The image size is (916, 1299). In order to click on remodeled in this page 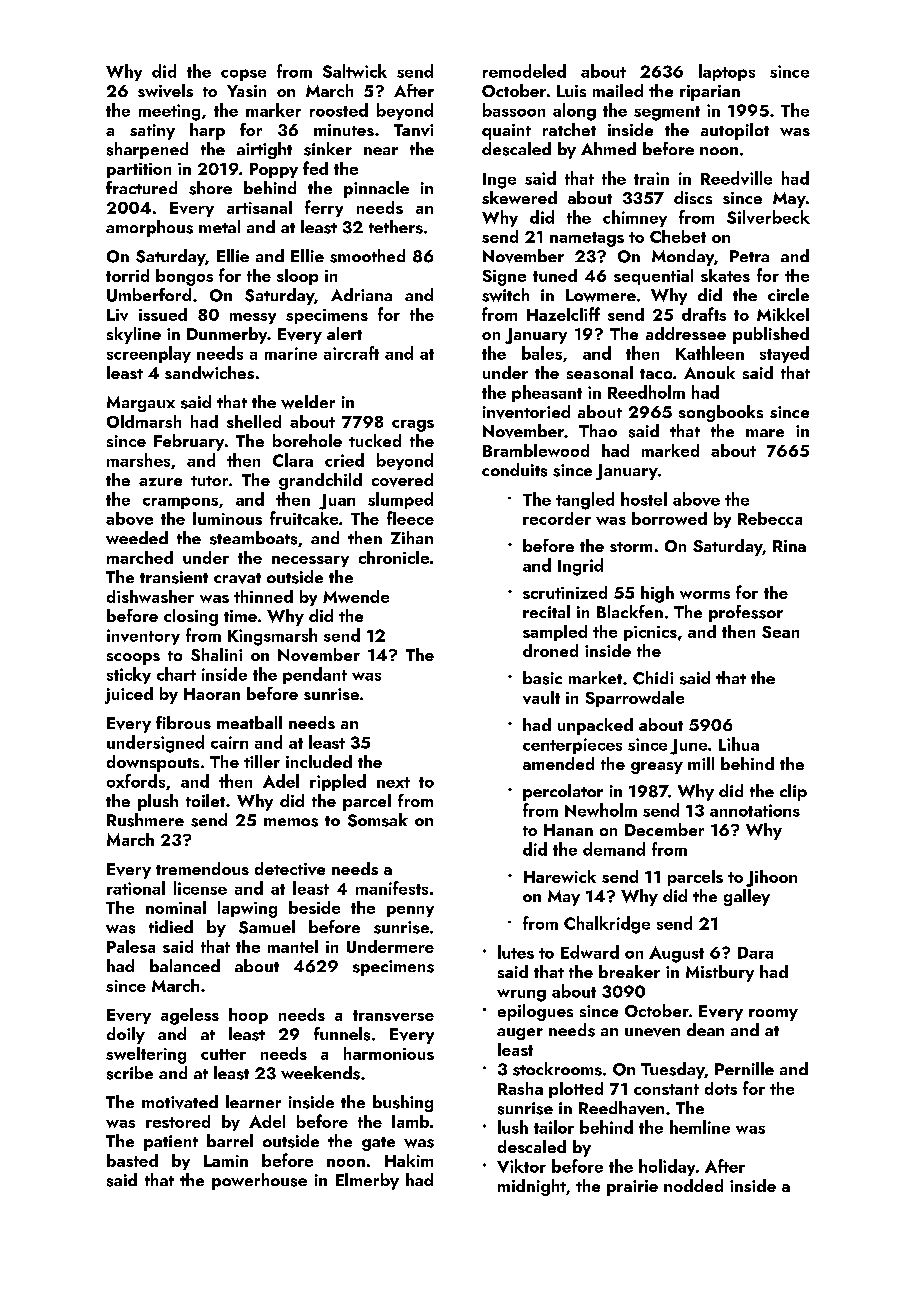, I will do `click(524, 71)`.
